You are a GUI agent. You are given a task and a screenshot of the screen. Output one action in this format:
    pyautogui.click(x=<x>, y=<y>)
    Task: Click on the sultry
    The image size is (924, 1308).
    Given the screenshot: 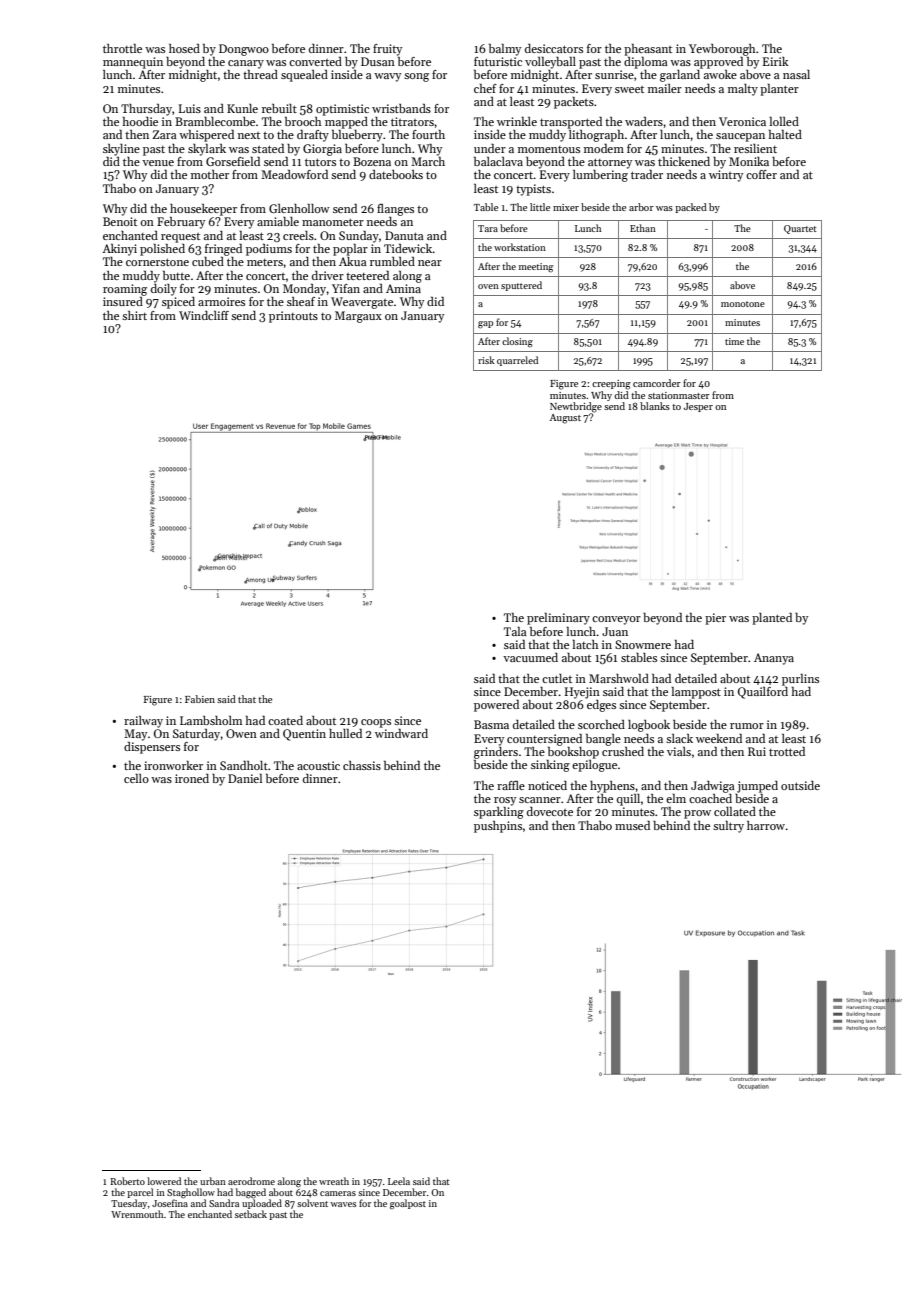 What is the action you would take?
    pyautogui.click(x=728, y=827)
